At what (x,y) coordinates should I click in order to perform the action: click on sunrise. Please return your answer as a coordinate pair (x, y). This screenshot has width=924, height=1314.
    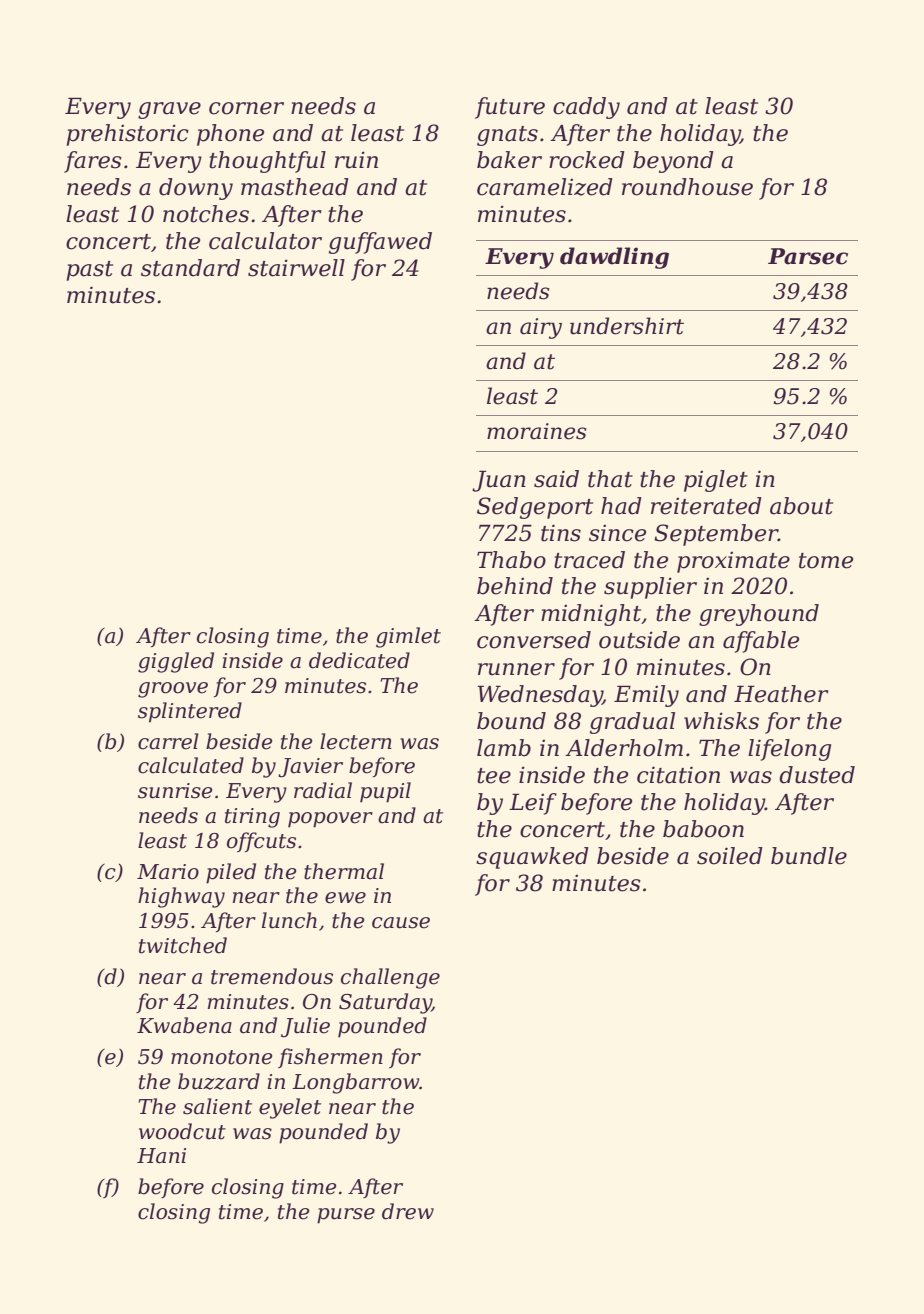
    Looking at the image, I should click on (175, 791).
